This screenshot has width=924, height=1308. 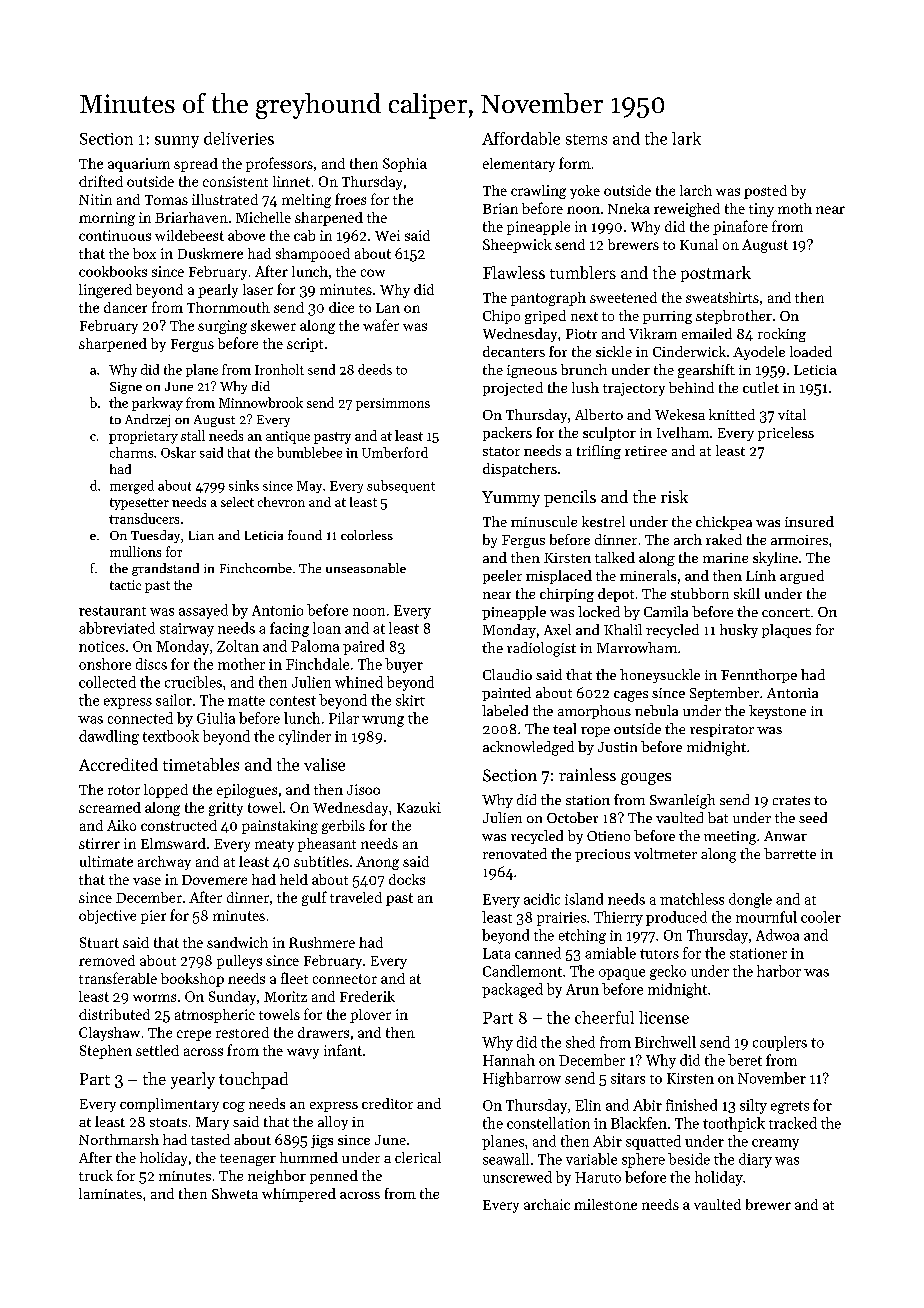 What do you see at coordinates (289, 629) in the screenshot?
I see `facing` at bounding box center [289, 629].
